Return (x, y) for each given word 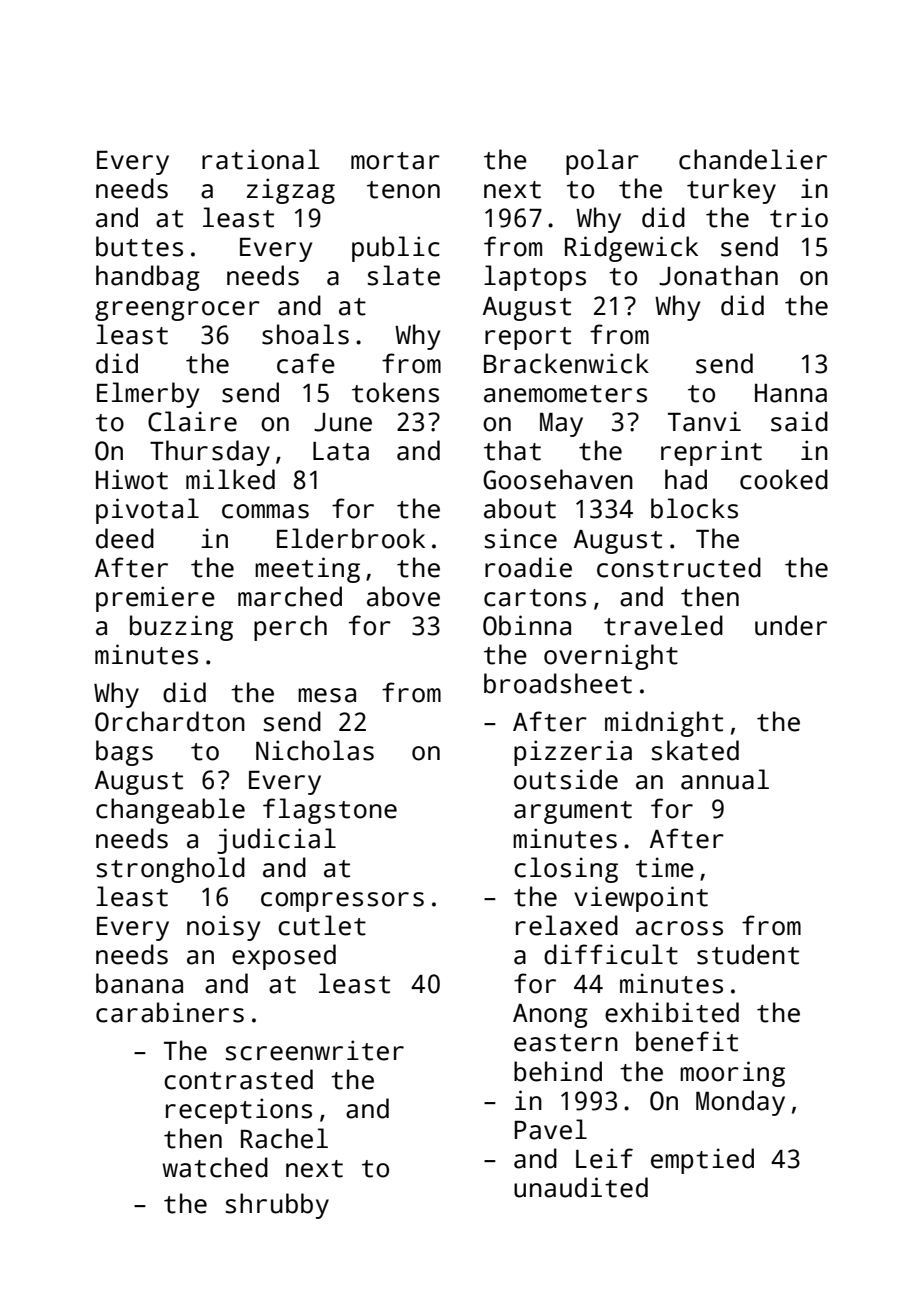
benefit (687, 1041)
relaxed (567, 925)
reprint (711, 453)
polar (602, 162)
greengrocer (177, 311)
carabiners (170, 1012)
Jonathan (718, 275)
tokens (395, 392)
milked (230, 479)
